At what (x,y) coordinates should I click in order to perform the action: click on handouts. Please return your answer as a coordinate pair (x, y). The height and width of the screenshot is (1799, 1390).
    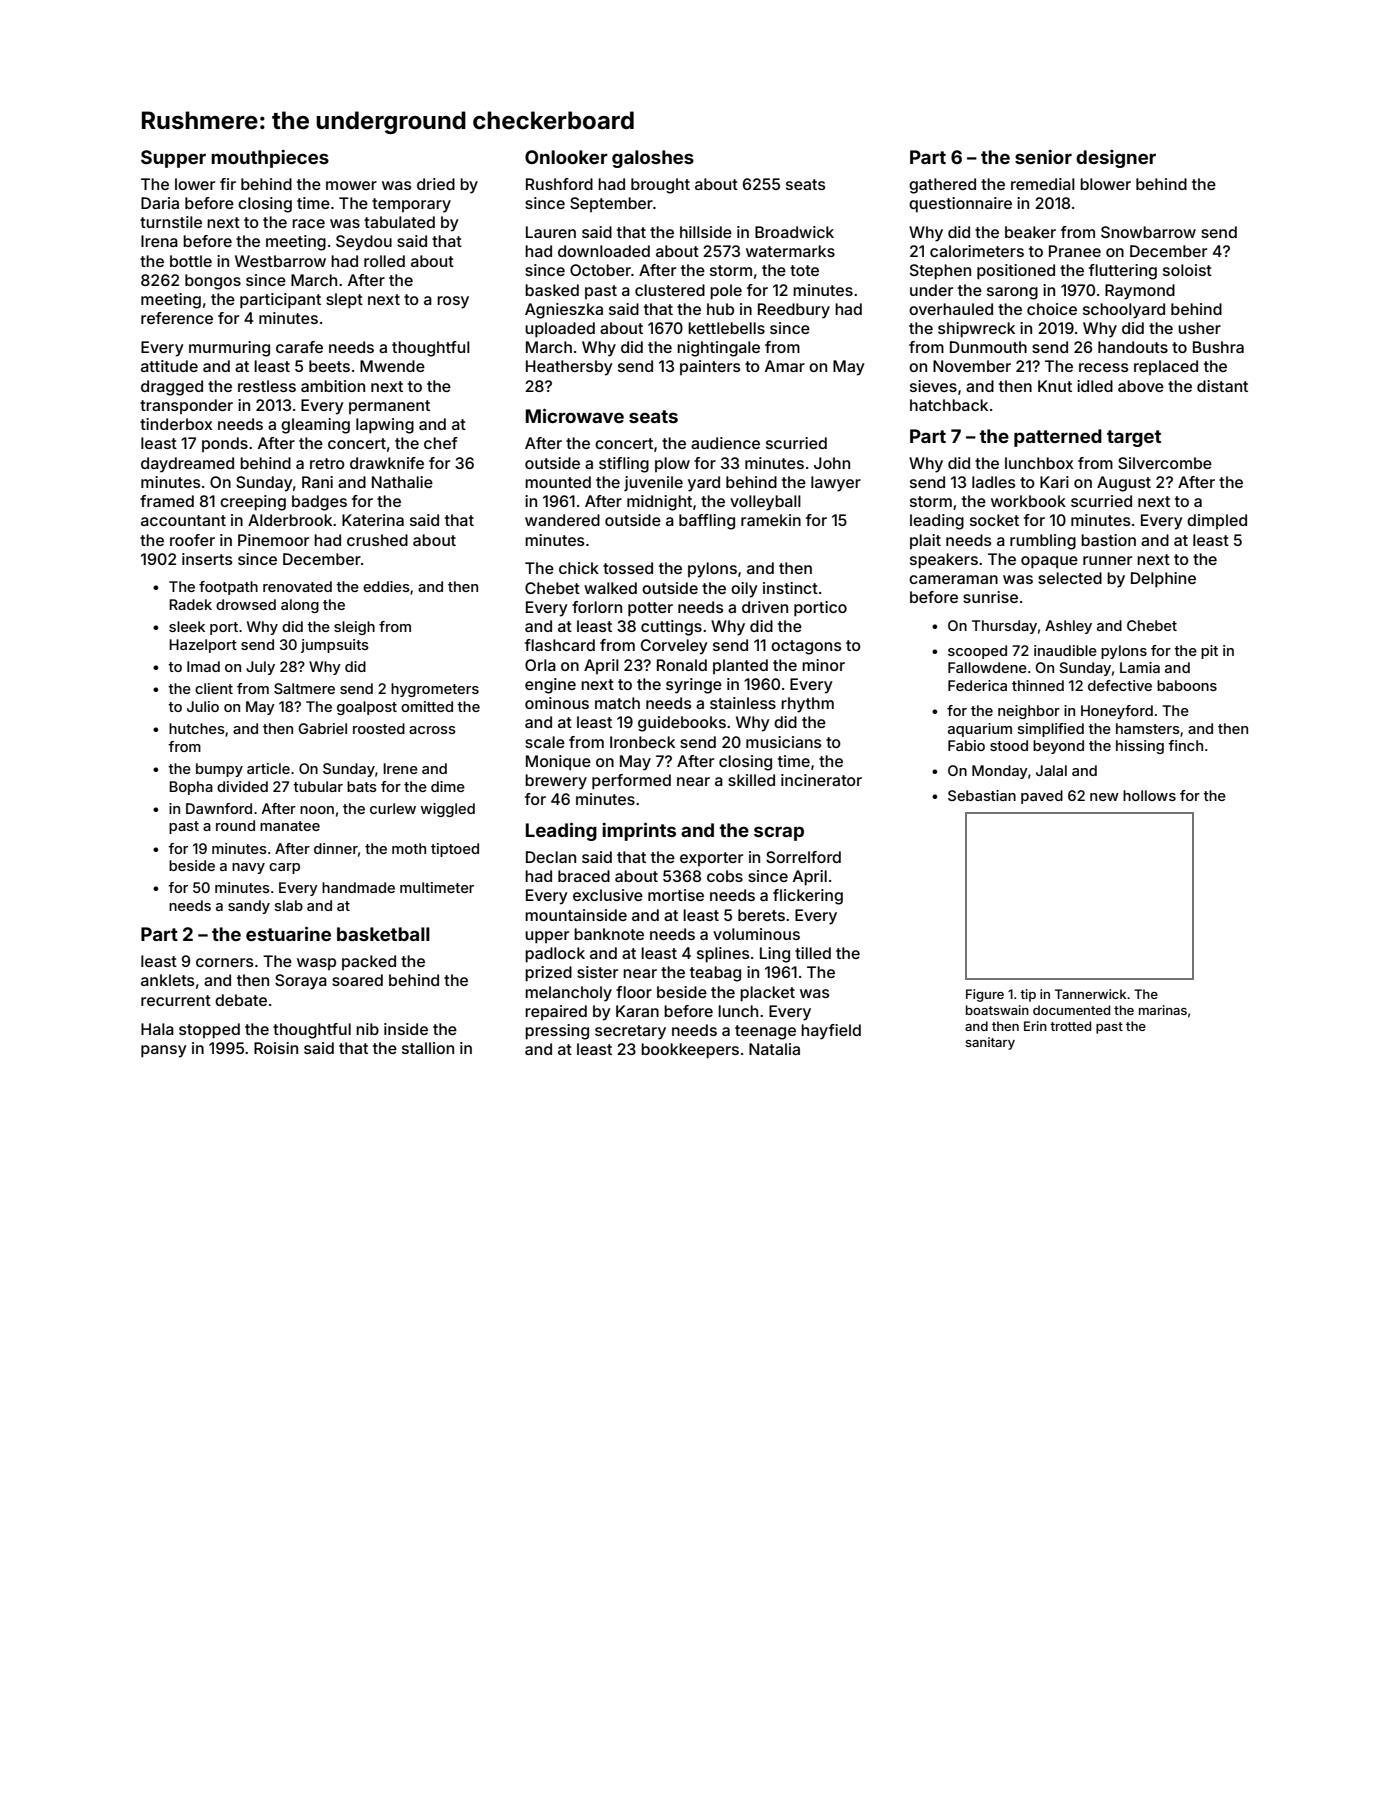
    Looking at the image, I should click on (1133, 347).
